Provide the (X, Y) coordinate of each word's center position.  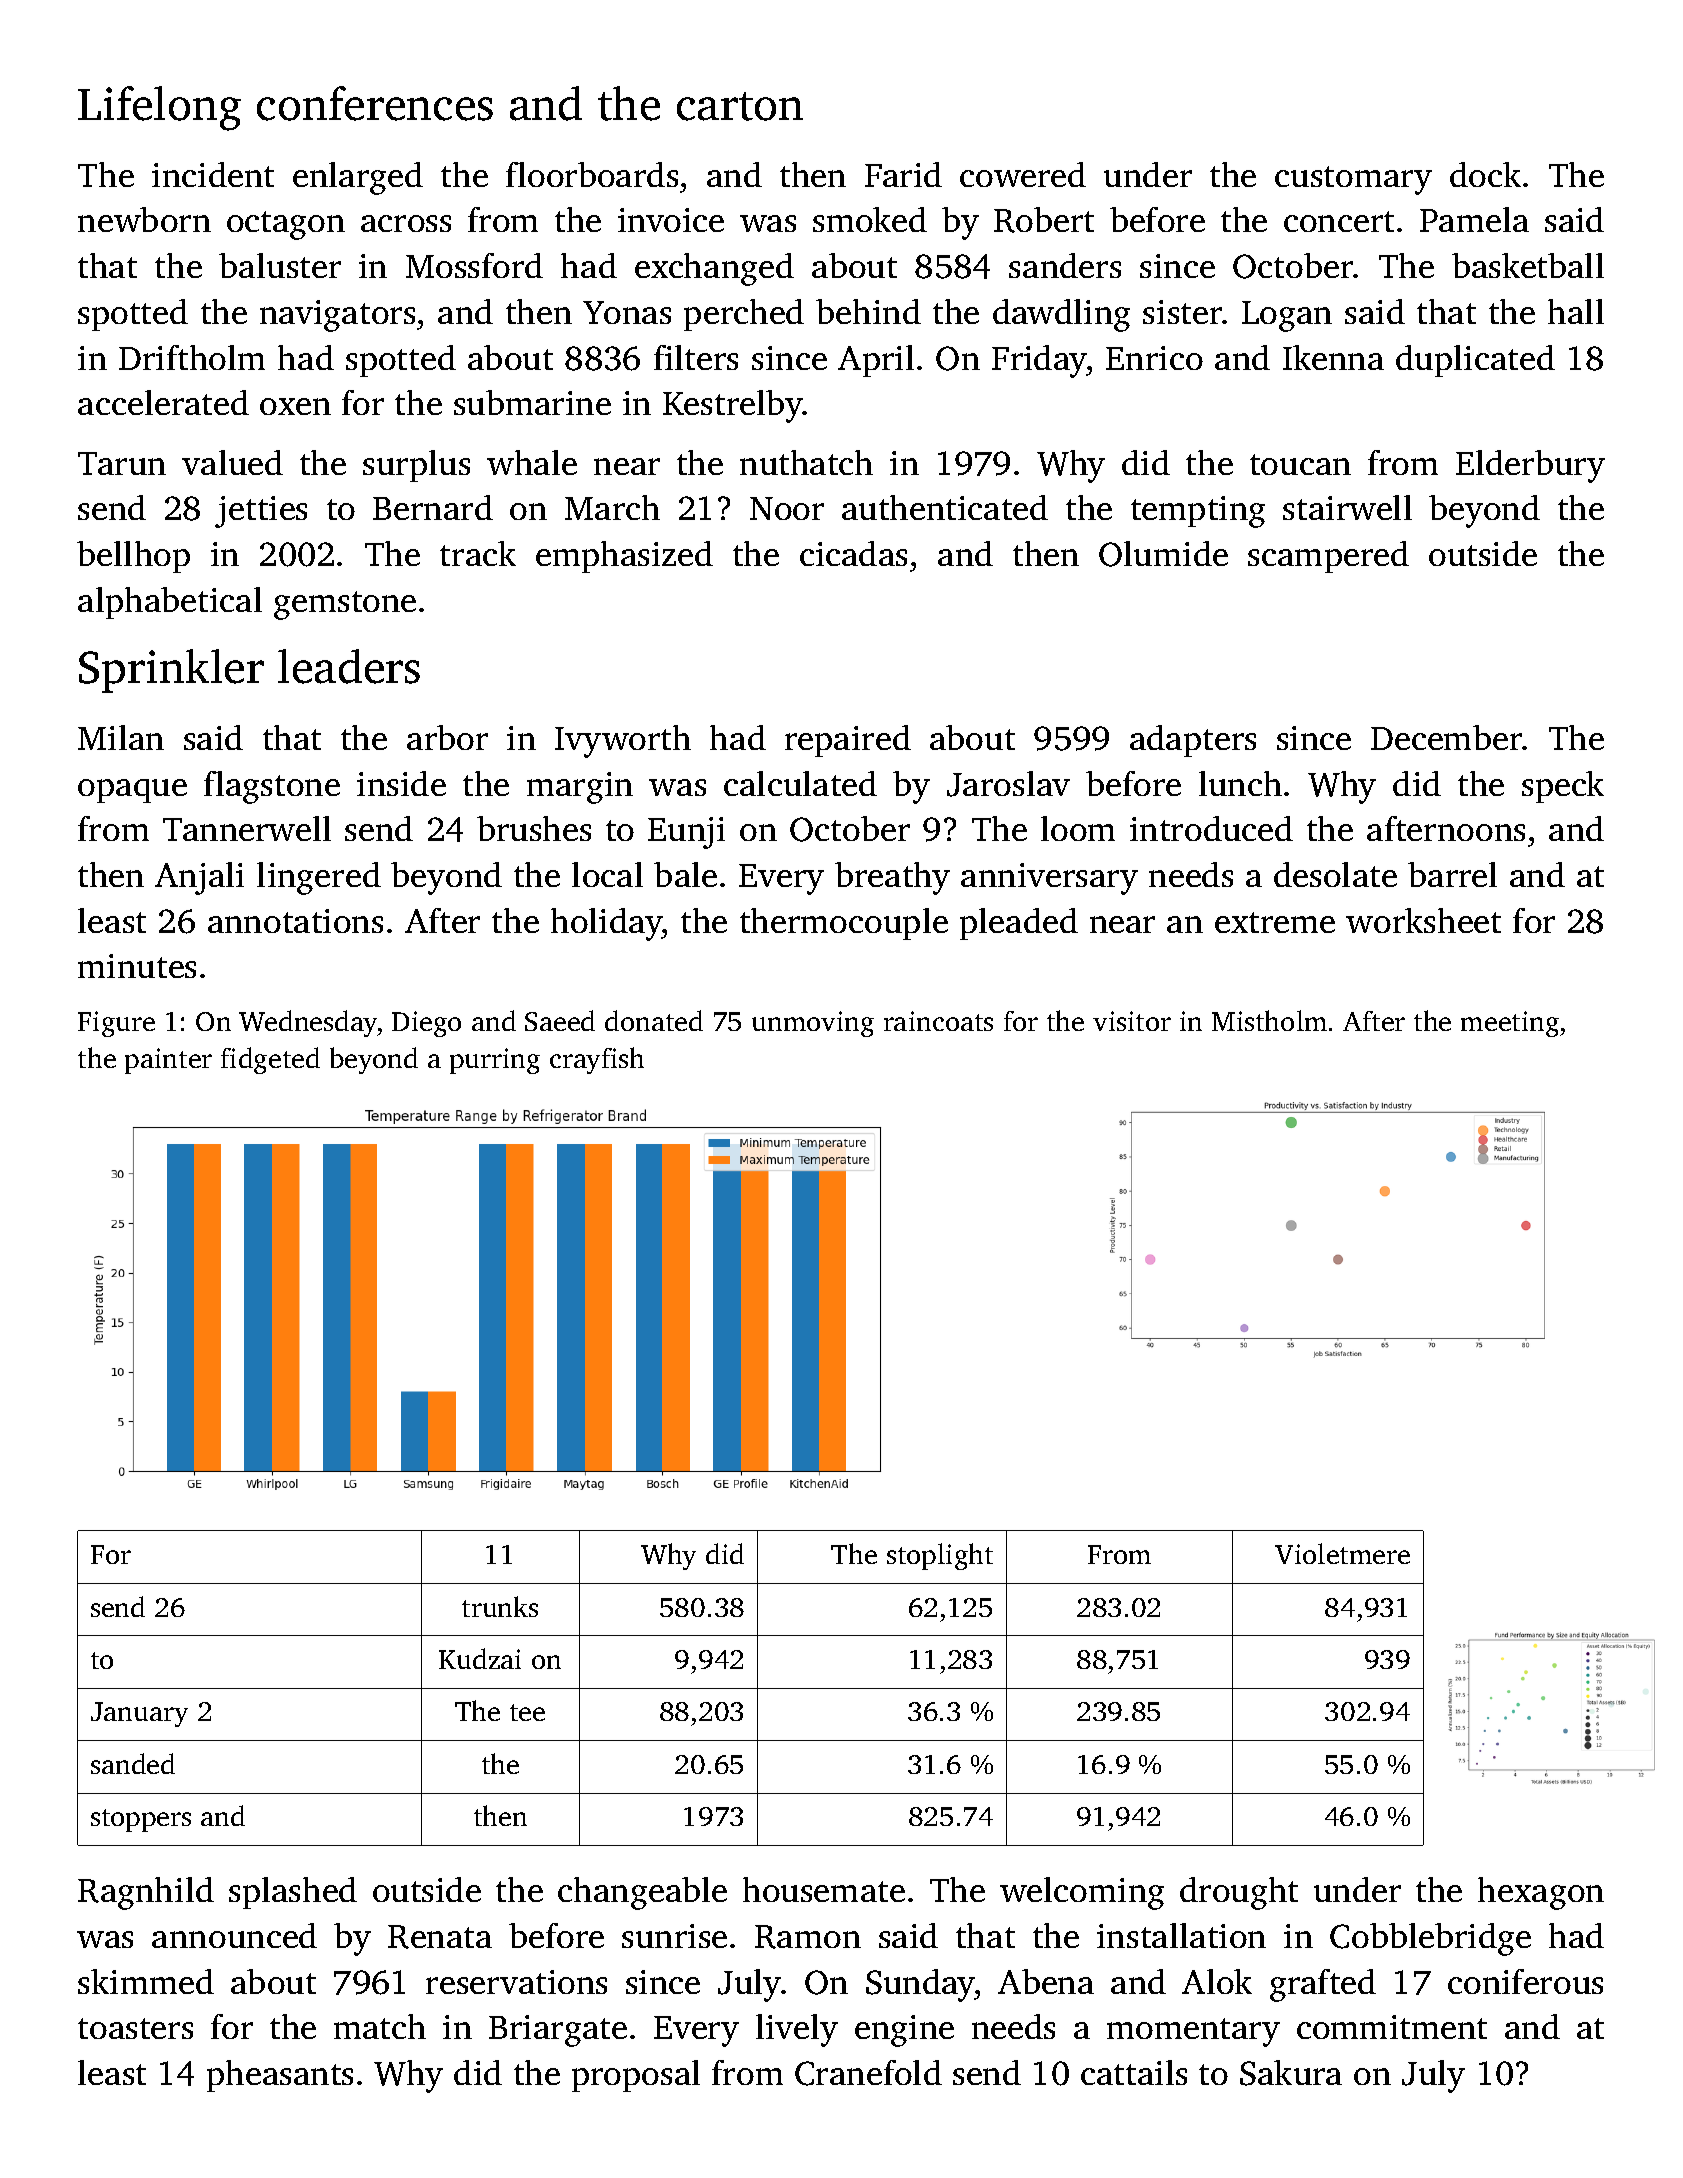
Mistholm (1269, 1020)
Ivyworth (623, 741)
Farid (903, 174)
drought (1239, 1893)
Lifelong (159, 108)
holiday (606, 924)
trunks (500, 1606)
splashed (293, 1893)
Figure (116, 1024)
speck (1563, 787)
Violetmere (1342, 1553)
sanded (133, 1763)
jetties (261, 512)
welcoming (1082, 1893)
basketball (1528, 265)
